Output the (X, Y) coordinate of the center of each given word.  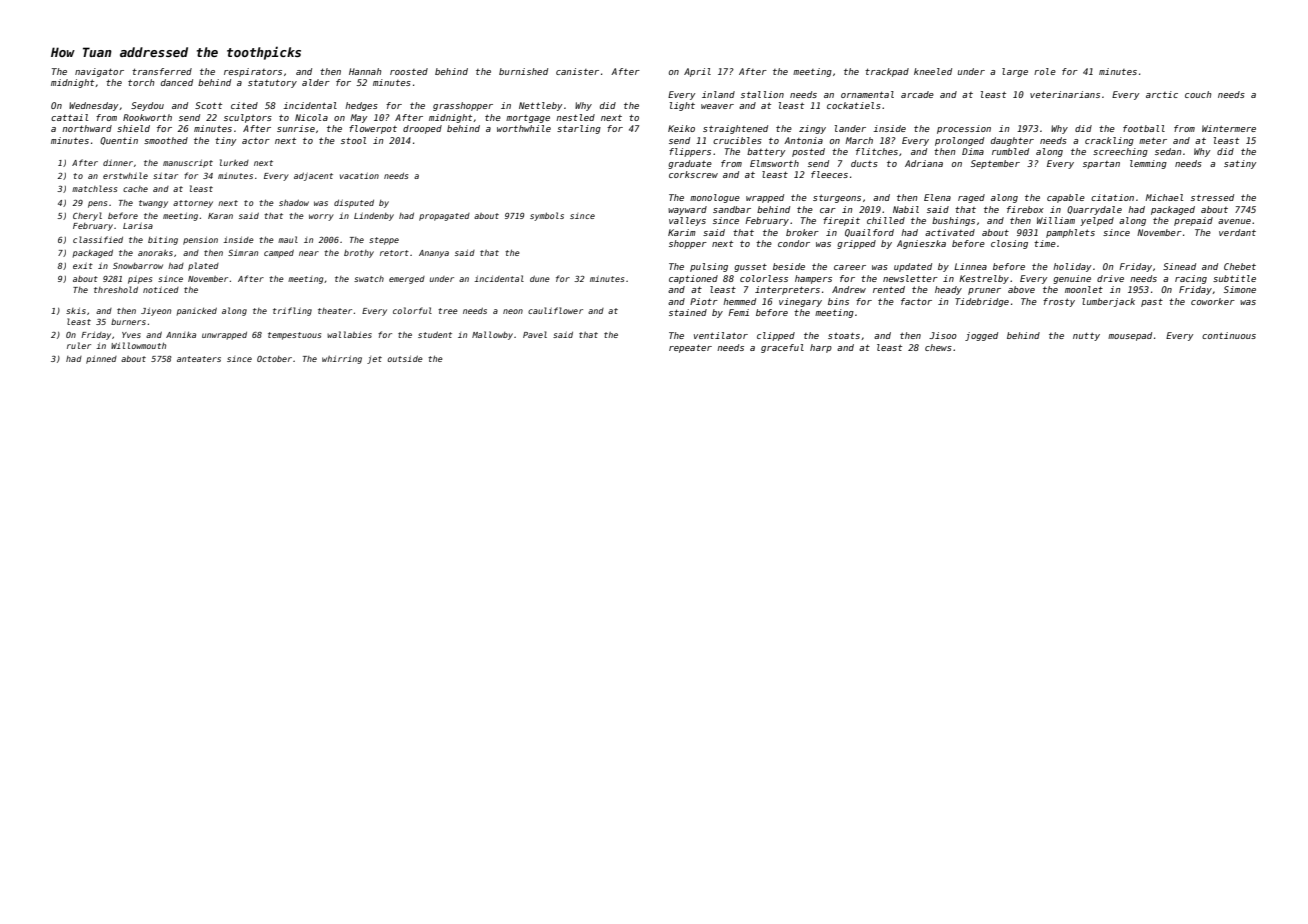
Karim (681, 232)
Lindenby (374, 217)
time (1045, 243)
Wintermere (1229, 128)
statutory (272, 83)
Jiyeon (156, 312)
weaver (717, 106)
